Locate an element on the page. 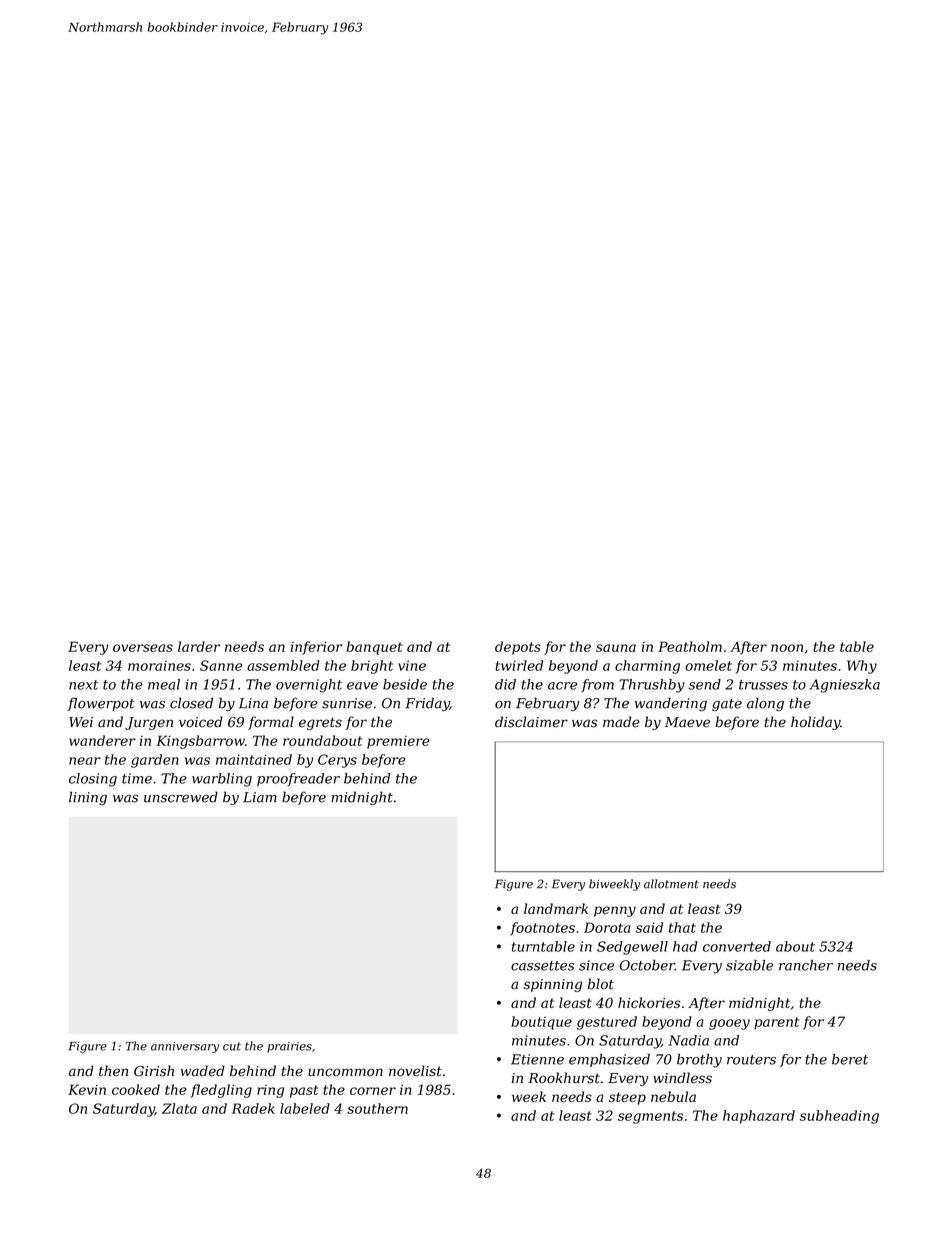 The height and width of the document is (1233, 952). maintained is located at coordinates (254, 759).
